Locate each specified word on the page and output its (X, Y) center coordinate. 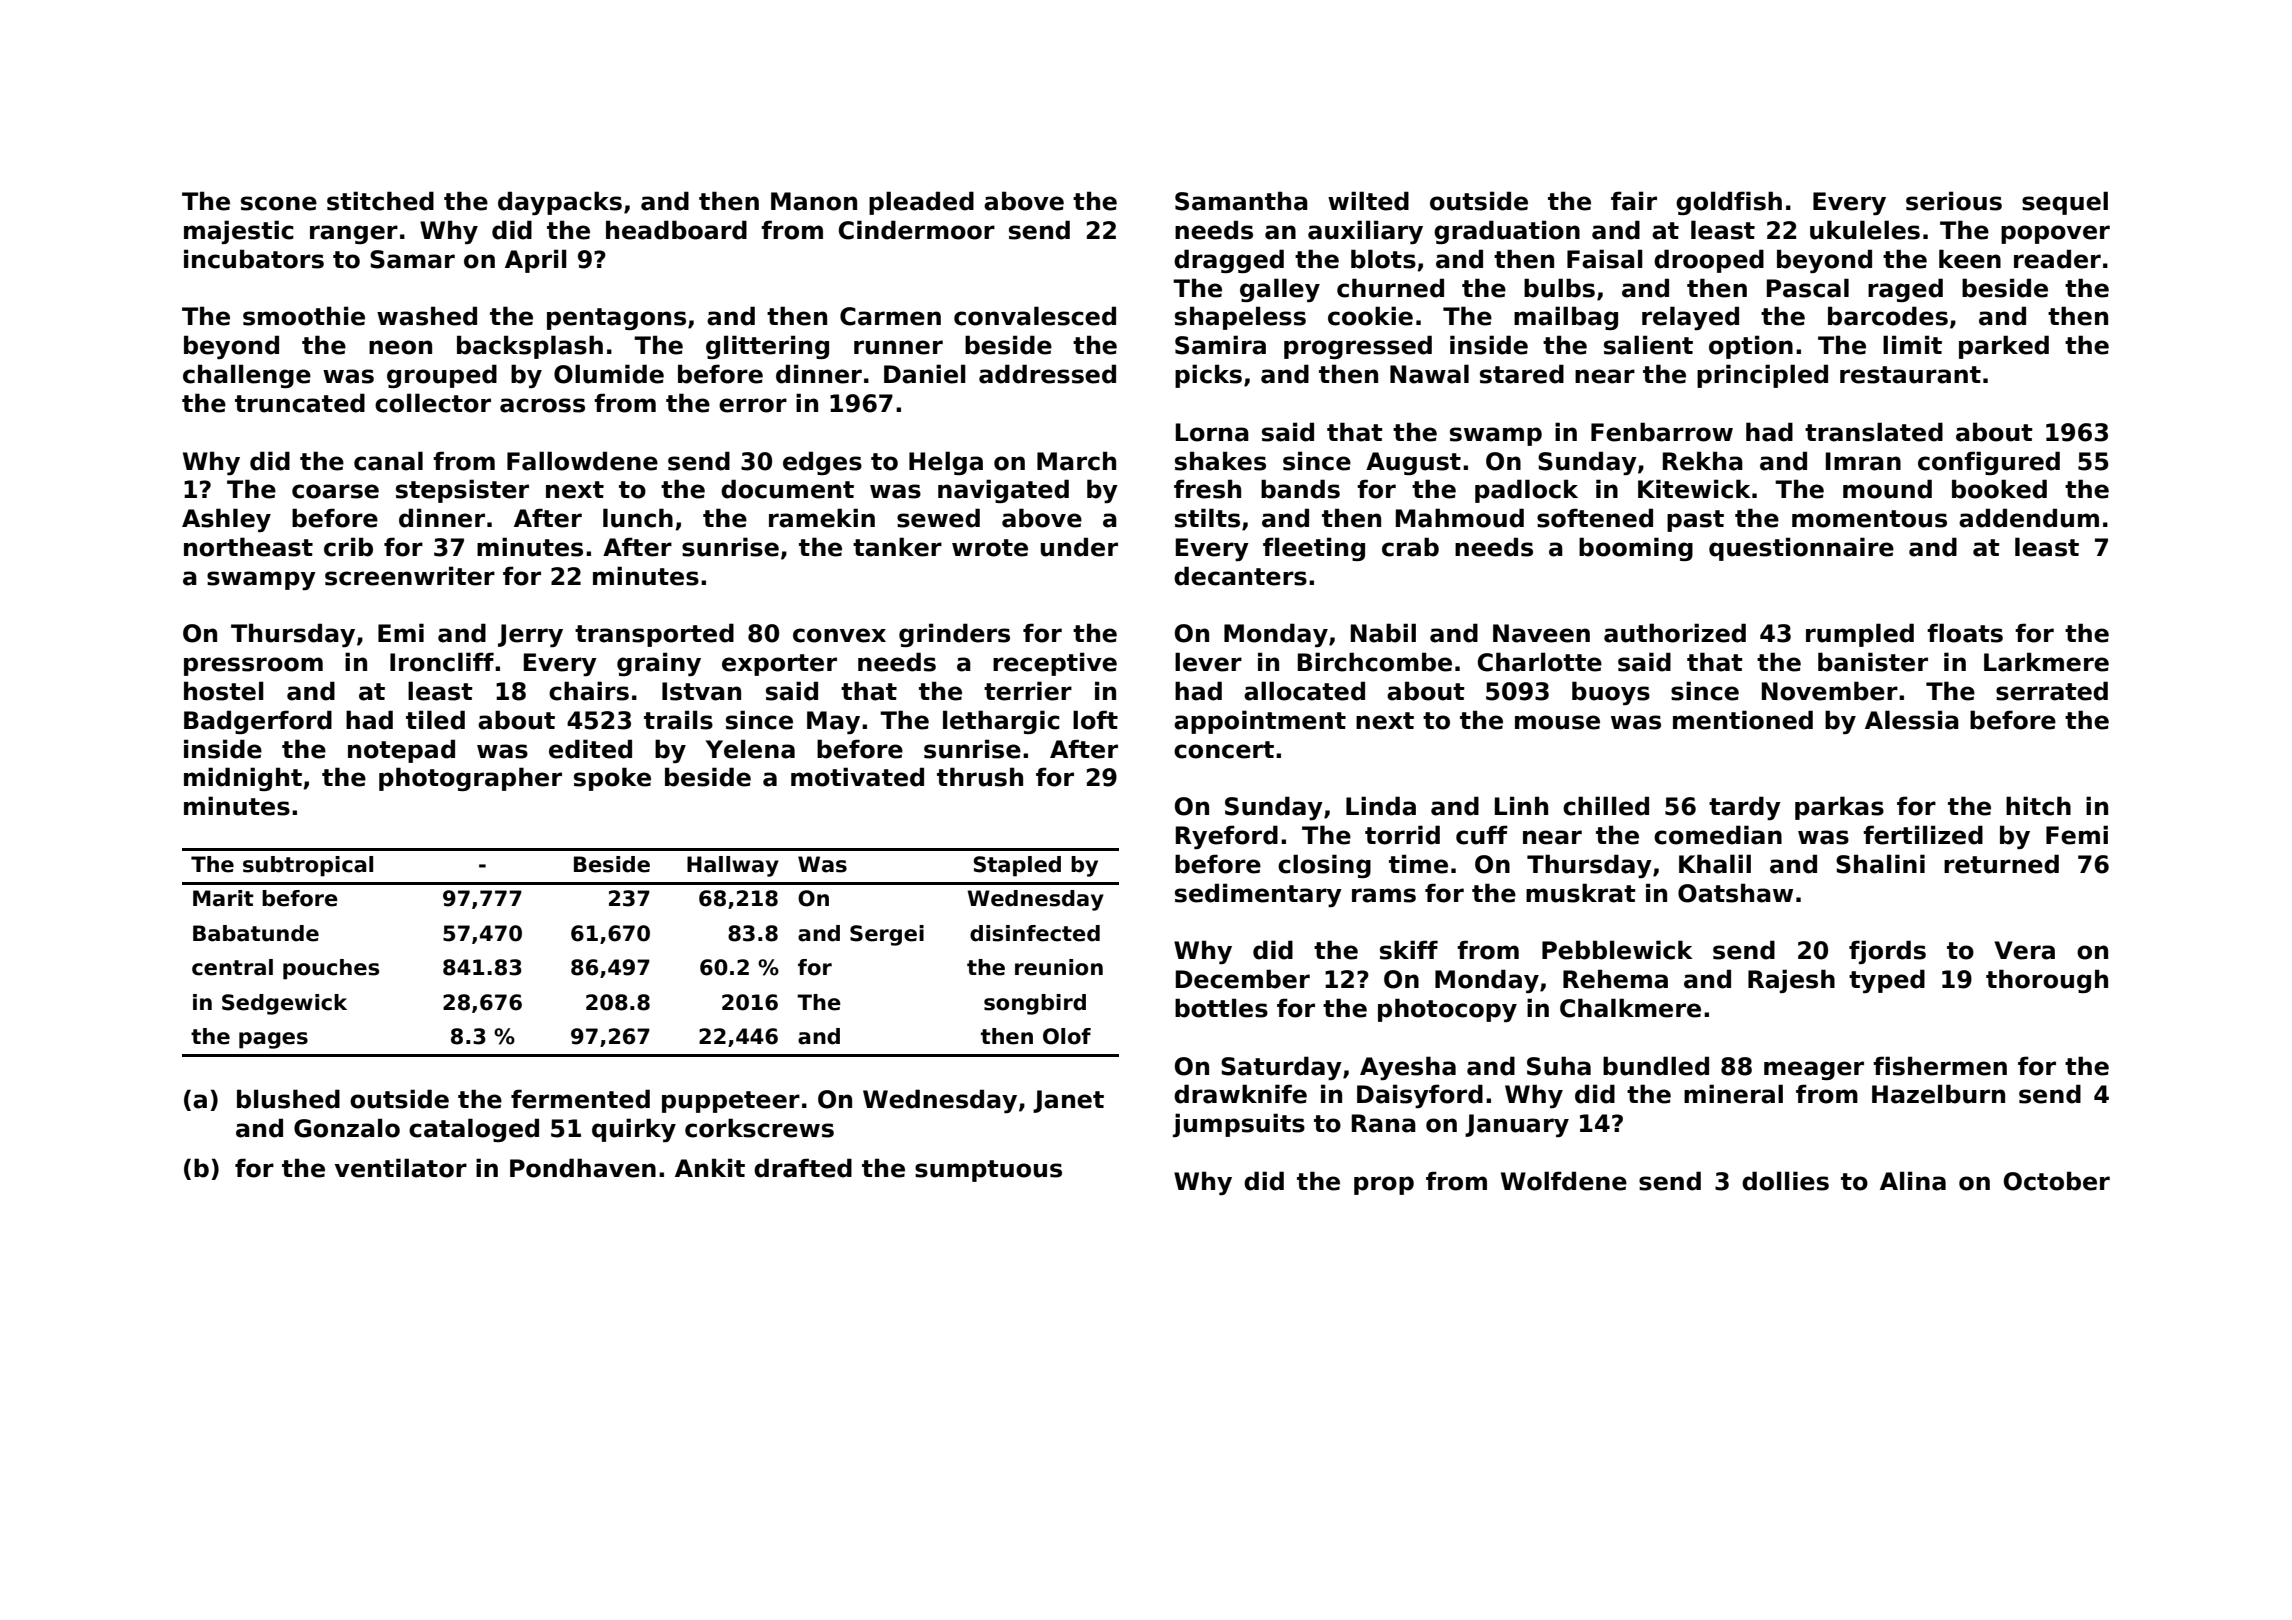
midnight (243, 779)
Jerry (530, 635)
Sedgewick (284, 1004)
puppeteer (731, 1102)
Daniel (925, 374)
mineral (1733, 1094)
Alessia (1912, 720)
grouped (442, 376)
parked (2004, 347)
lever (1208, 662)
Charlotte (1540, 662)
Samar (412, 259)
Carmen (890, 316)
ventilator (401, 1168)
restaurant (1910, 375)
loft (1095, 720)
